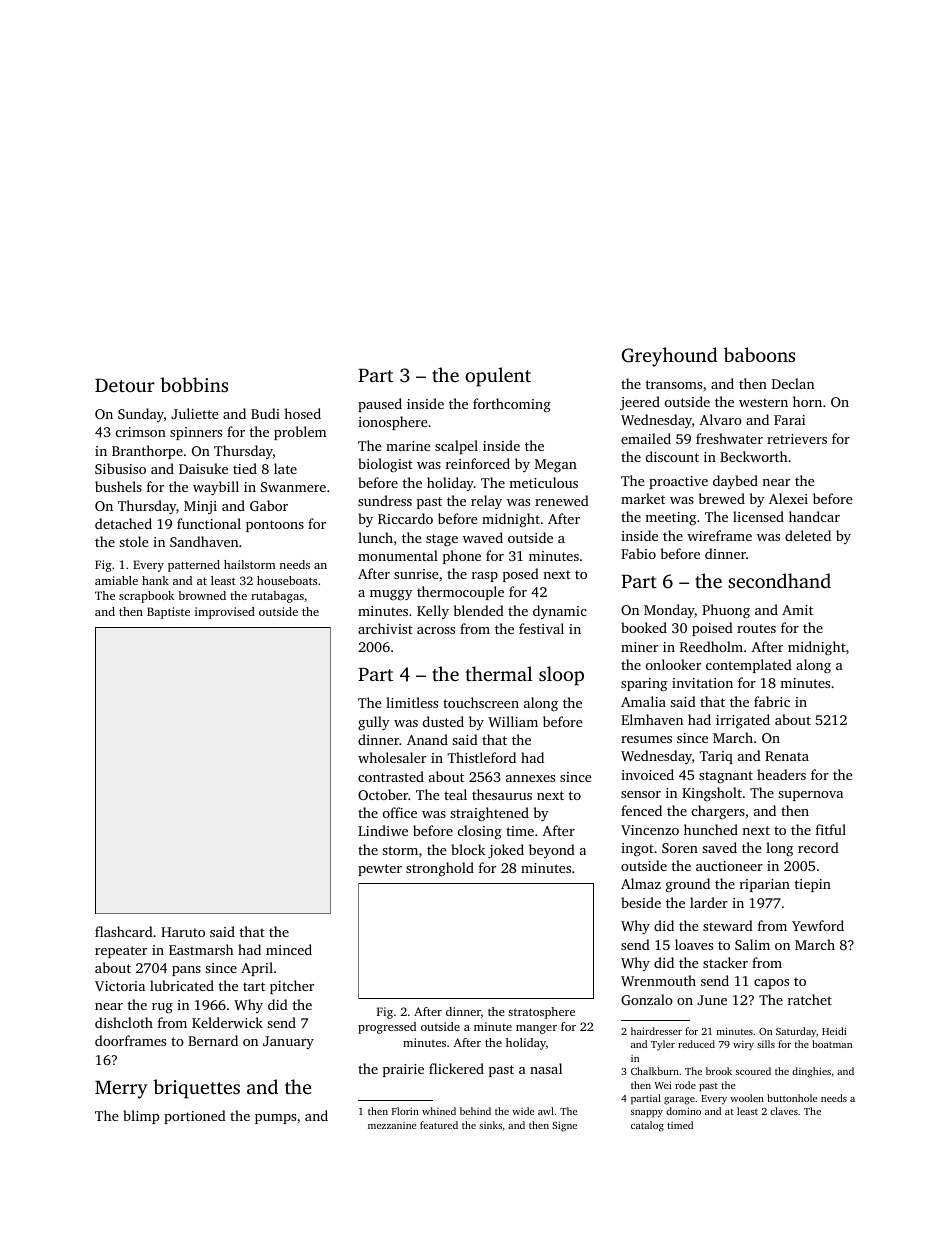 The image size is (952, 1233). What do you see at coordinates (498, 377) in the document?
I see `opulent` at bounding box center [498, 377].
